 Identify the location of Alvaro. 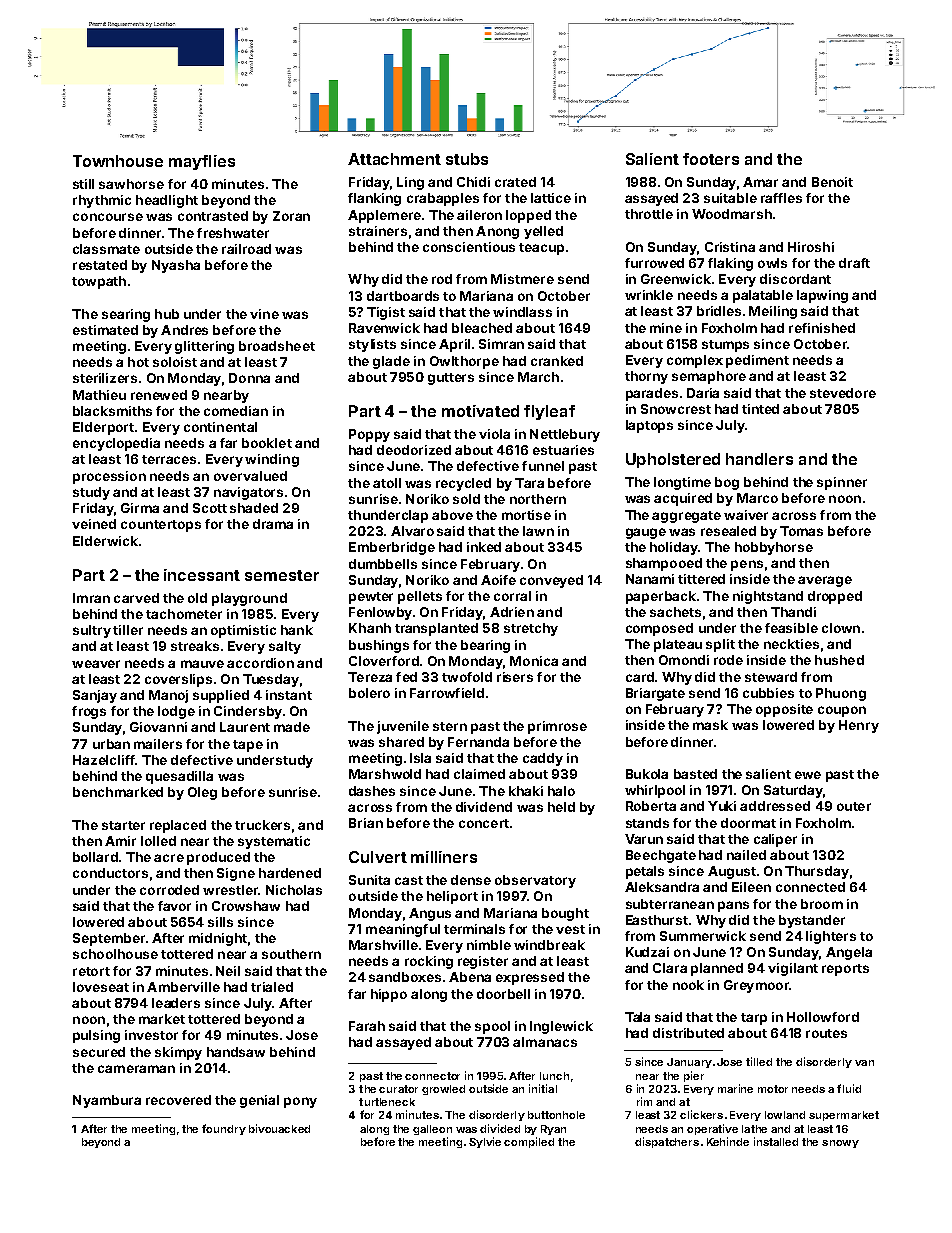
(412, 531).
